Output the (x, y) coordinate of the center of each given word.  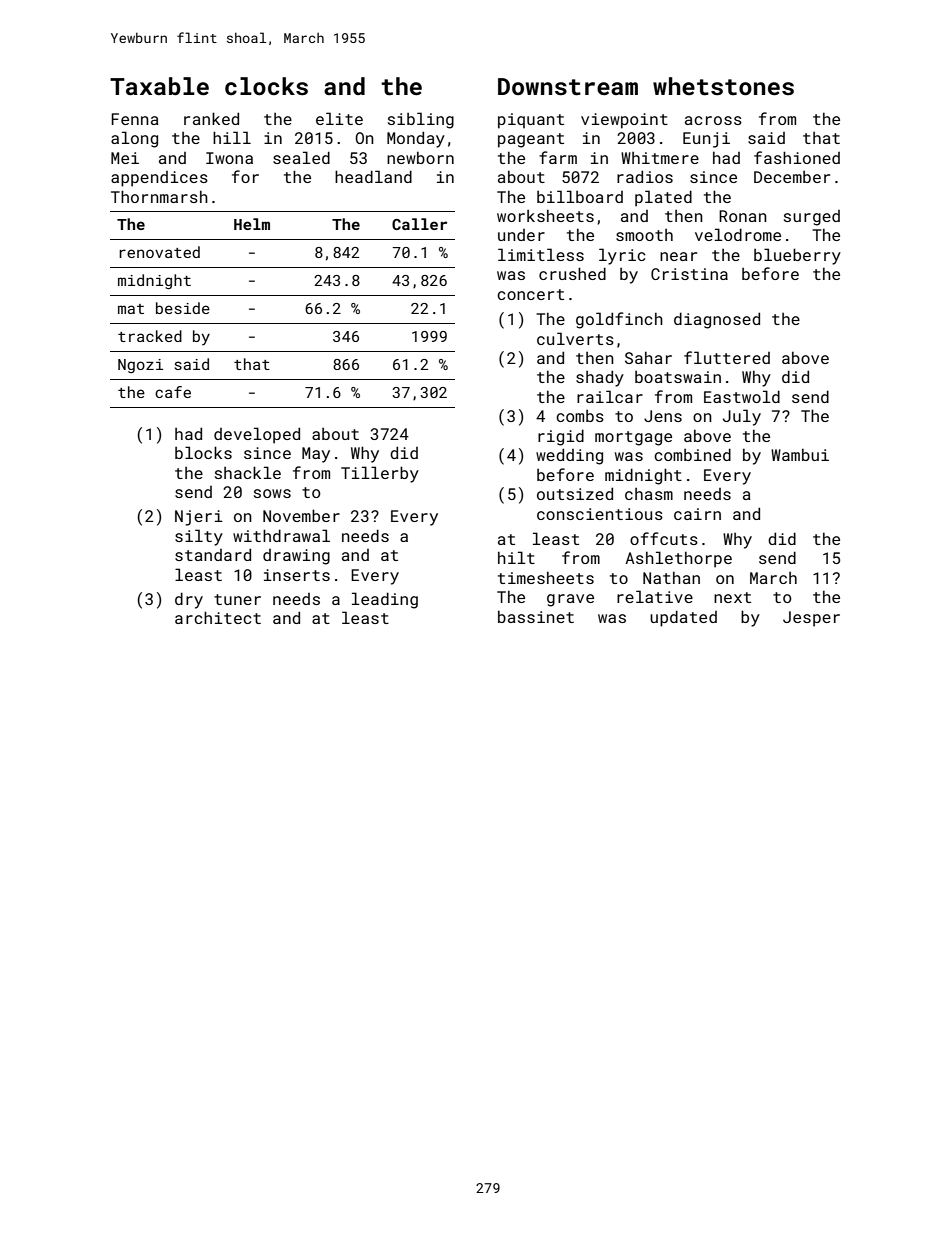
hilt (516, 557)
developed (257, 435)
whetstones (723, 86)
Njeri (199, 518)
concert (530, 294)
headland (373, 176)
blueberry (797, 256)
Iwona (229, 158)
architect (218, 617)
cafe (173, 392)
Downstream (568, 87)
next (732, 597)
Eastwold (742, 396)
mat (131, 309)
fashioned (797, 157)
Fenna (135, 119)
